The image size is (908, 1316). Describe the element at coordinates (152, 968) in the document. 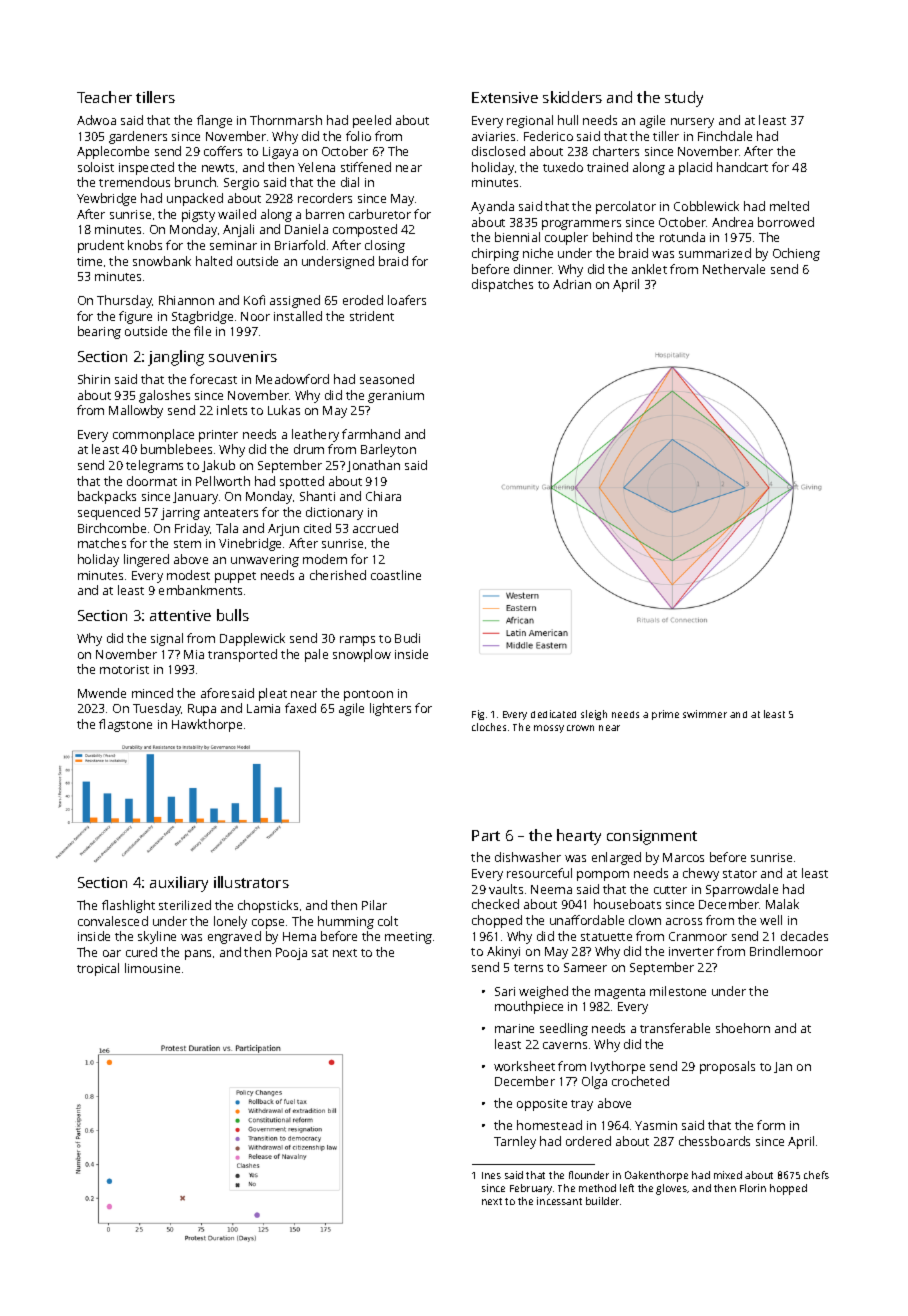

I see `limousine` at that location.
